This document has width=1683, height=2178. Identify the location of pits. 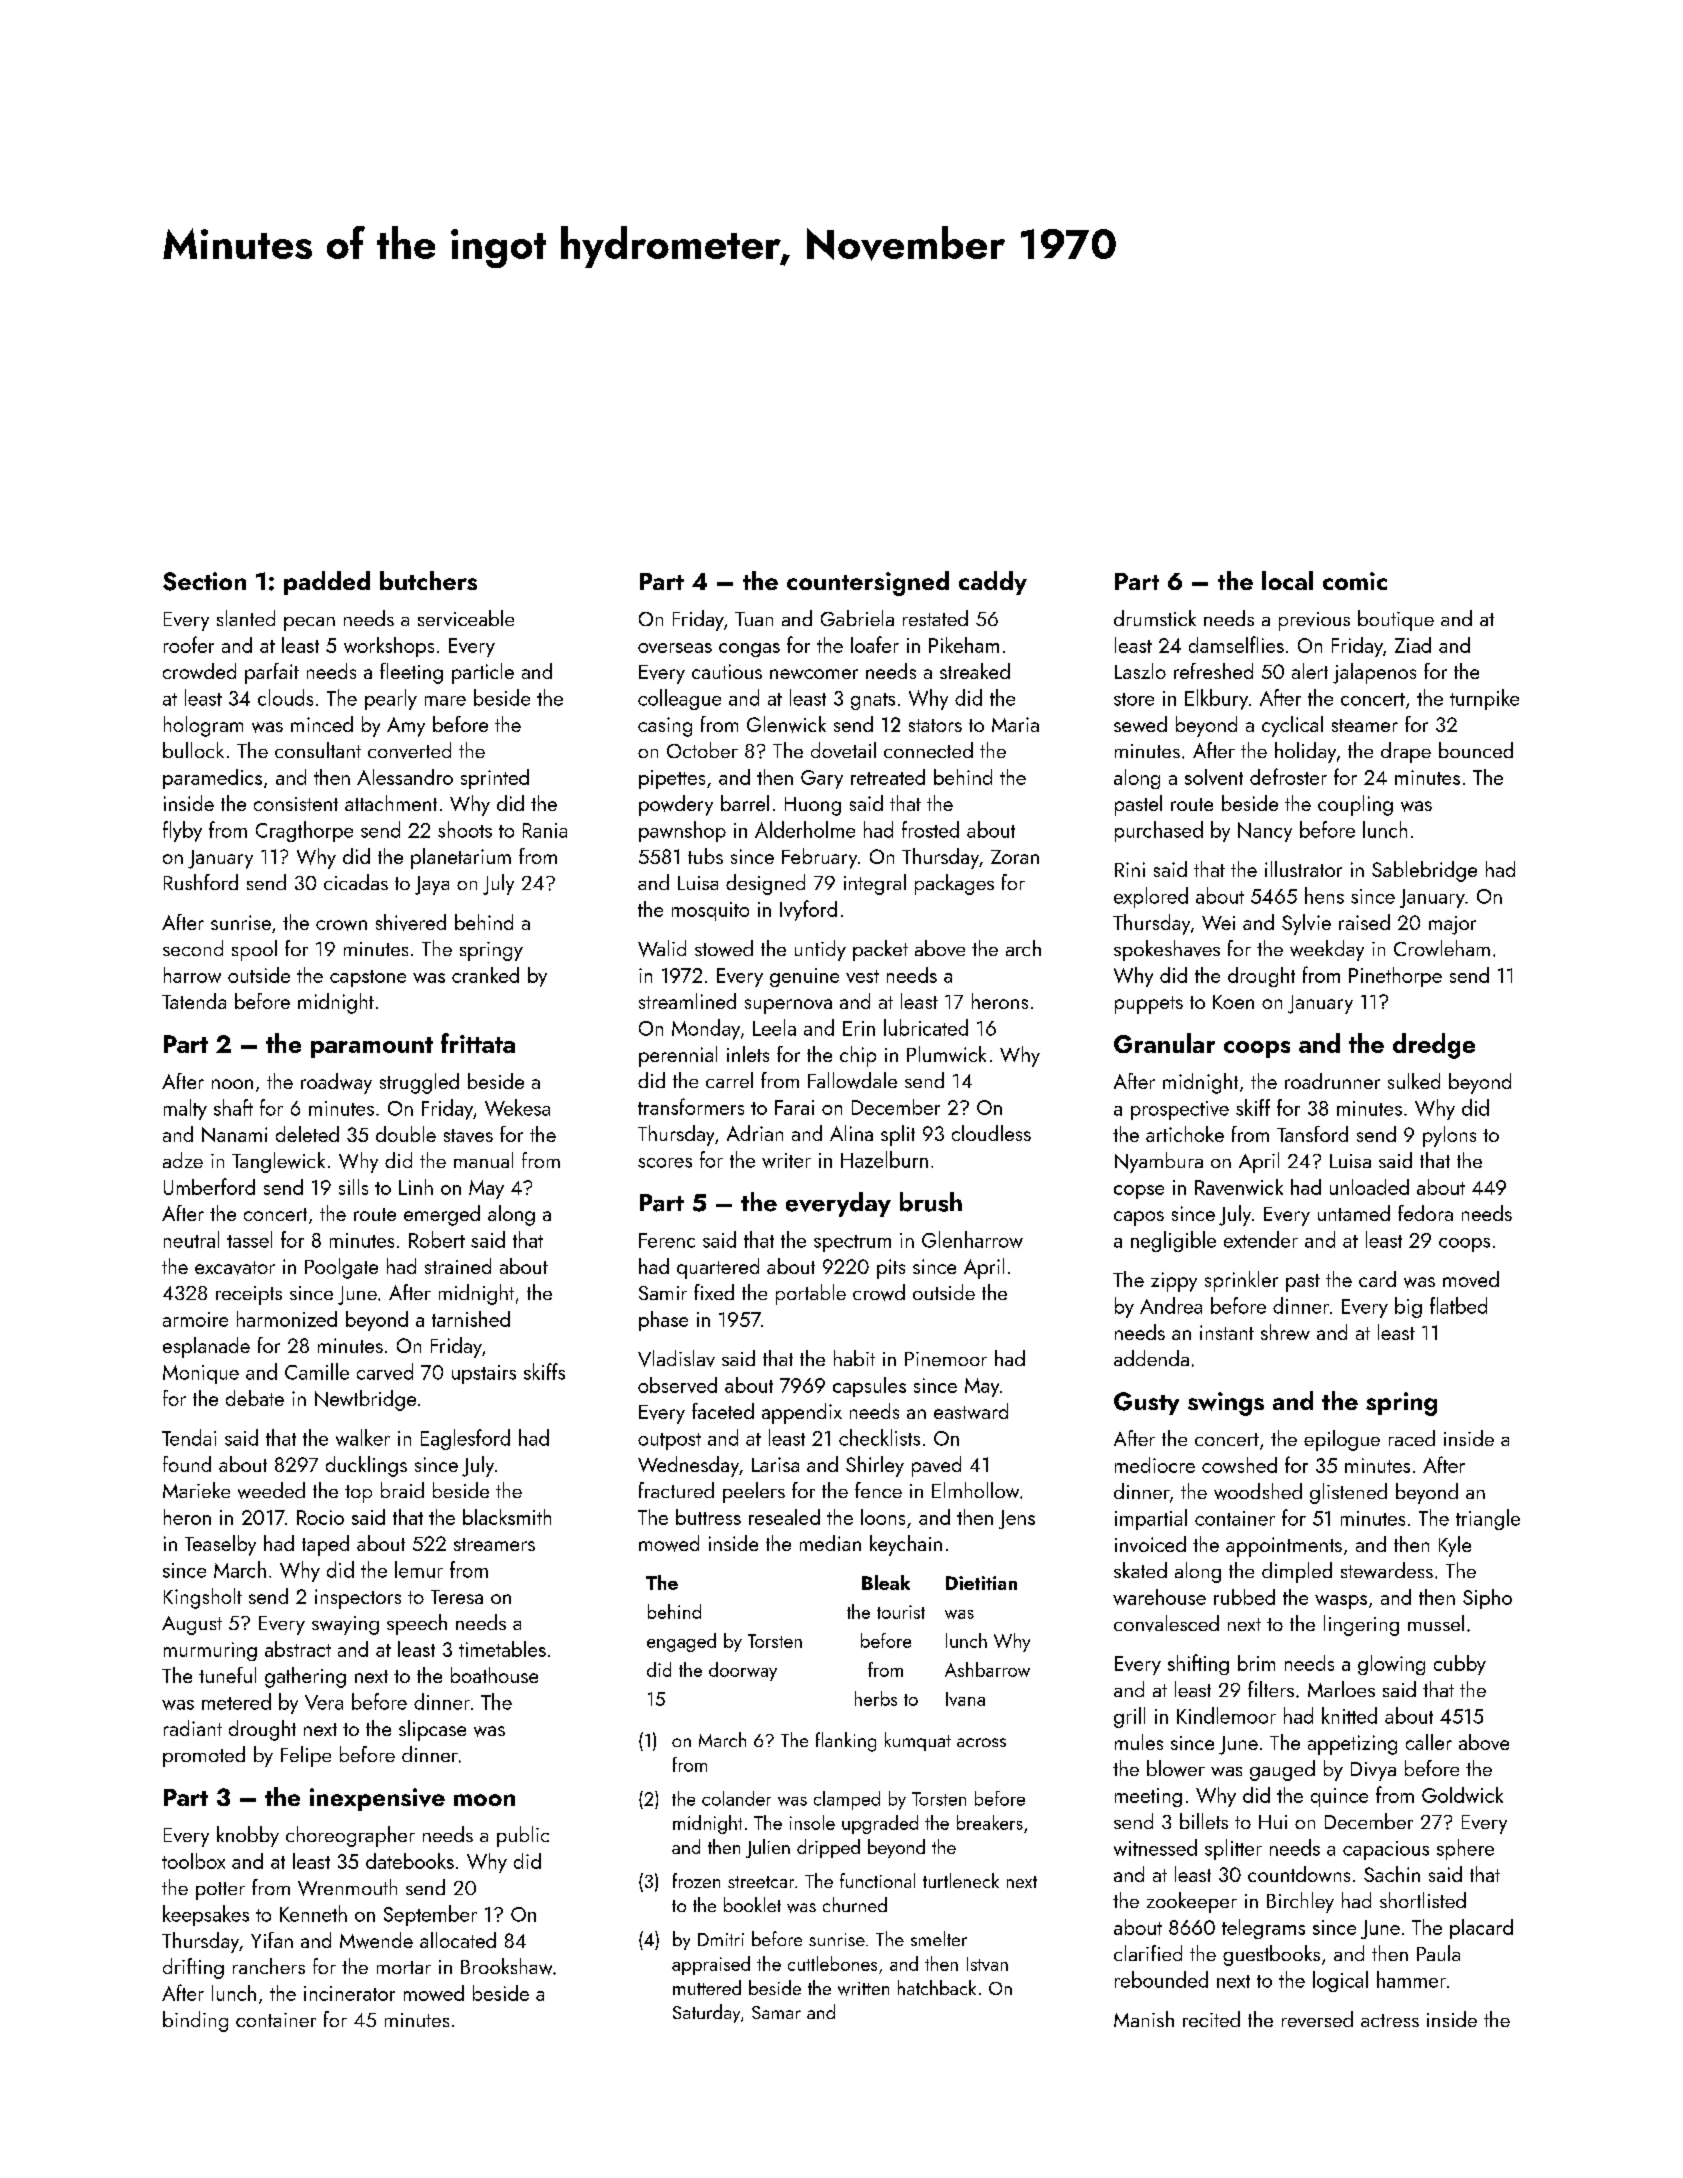
(891, 1269).
